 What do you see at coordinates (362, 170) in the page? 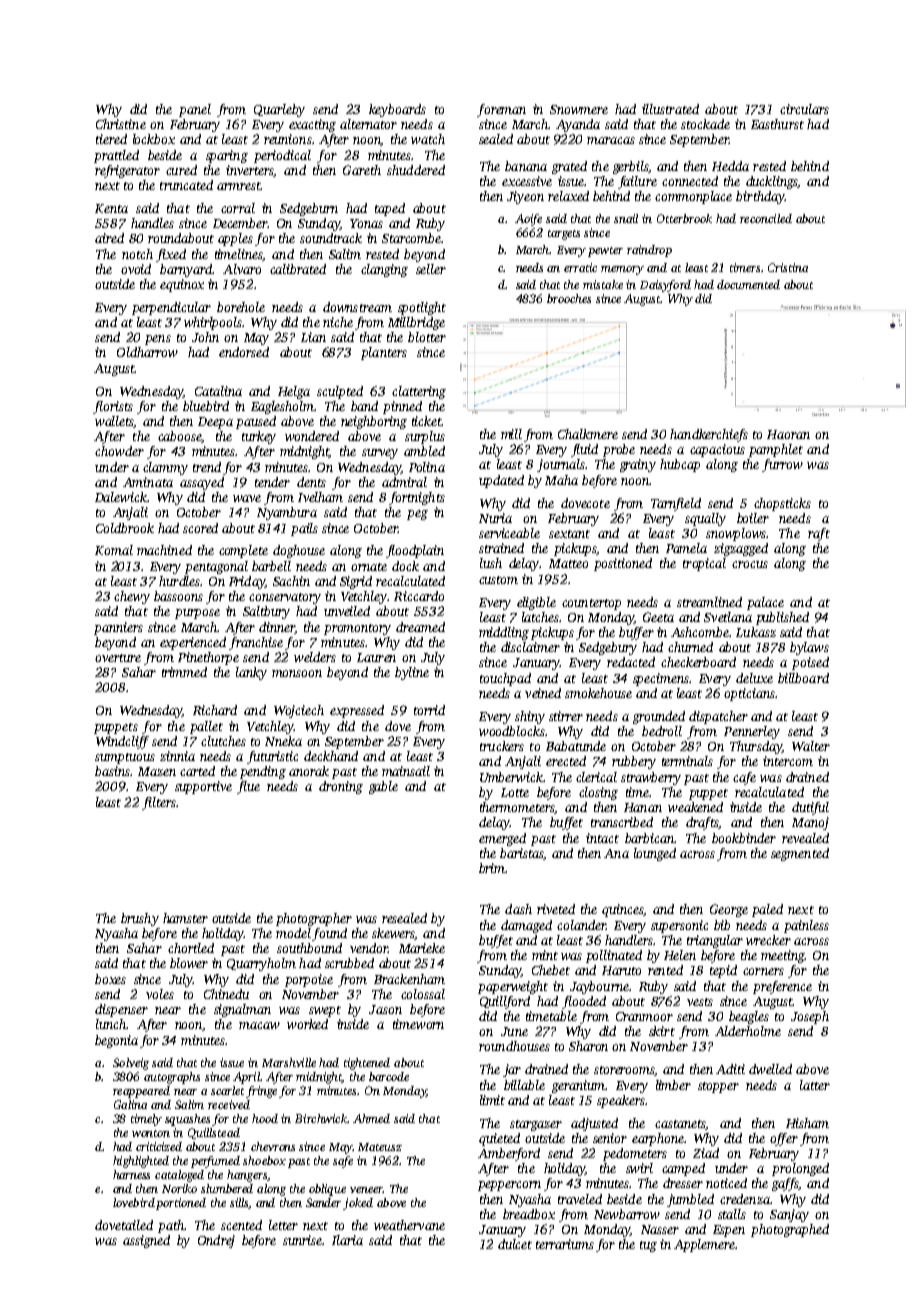
I see `Gareth` at bounding box center [362, 170].
